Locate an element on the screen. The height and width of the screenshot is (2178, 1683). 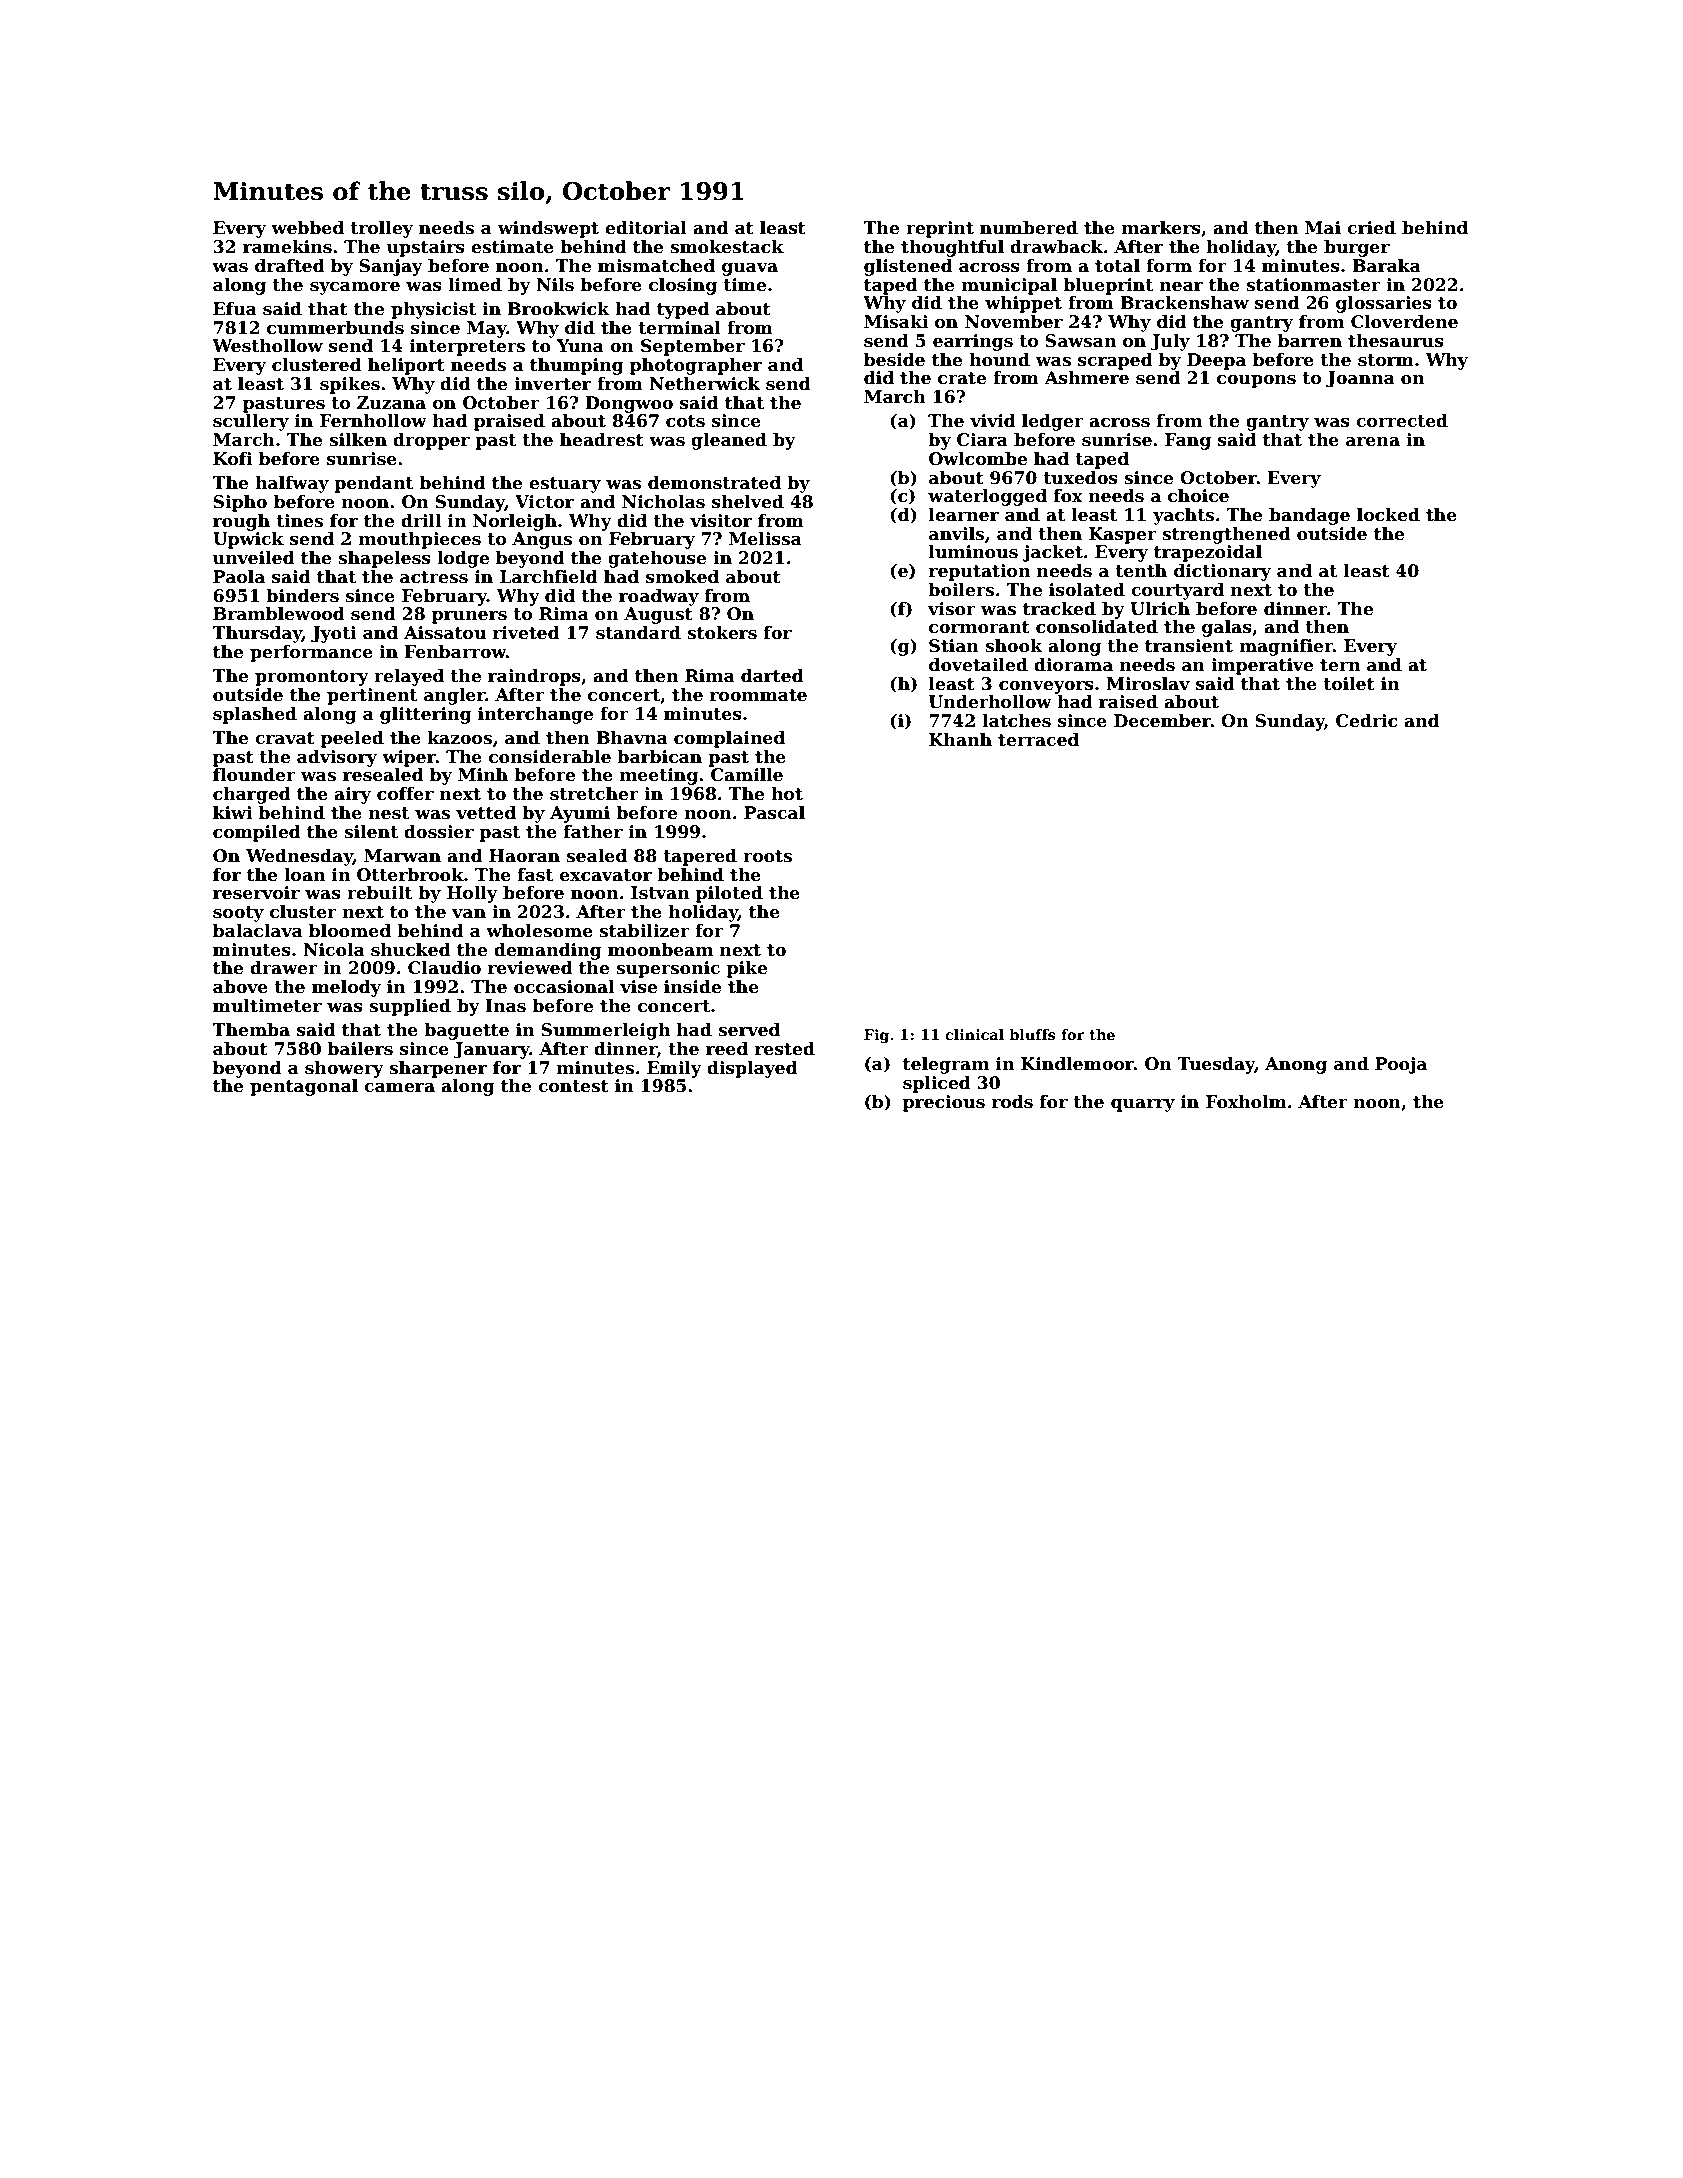
Fang is located at coordinates (1188, 441).
